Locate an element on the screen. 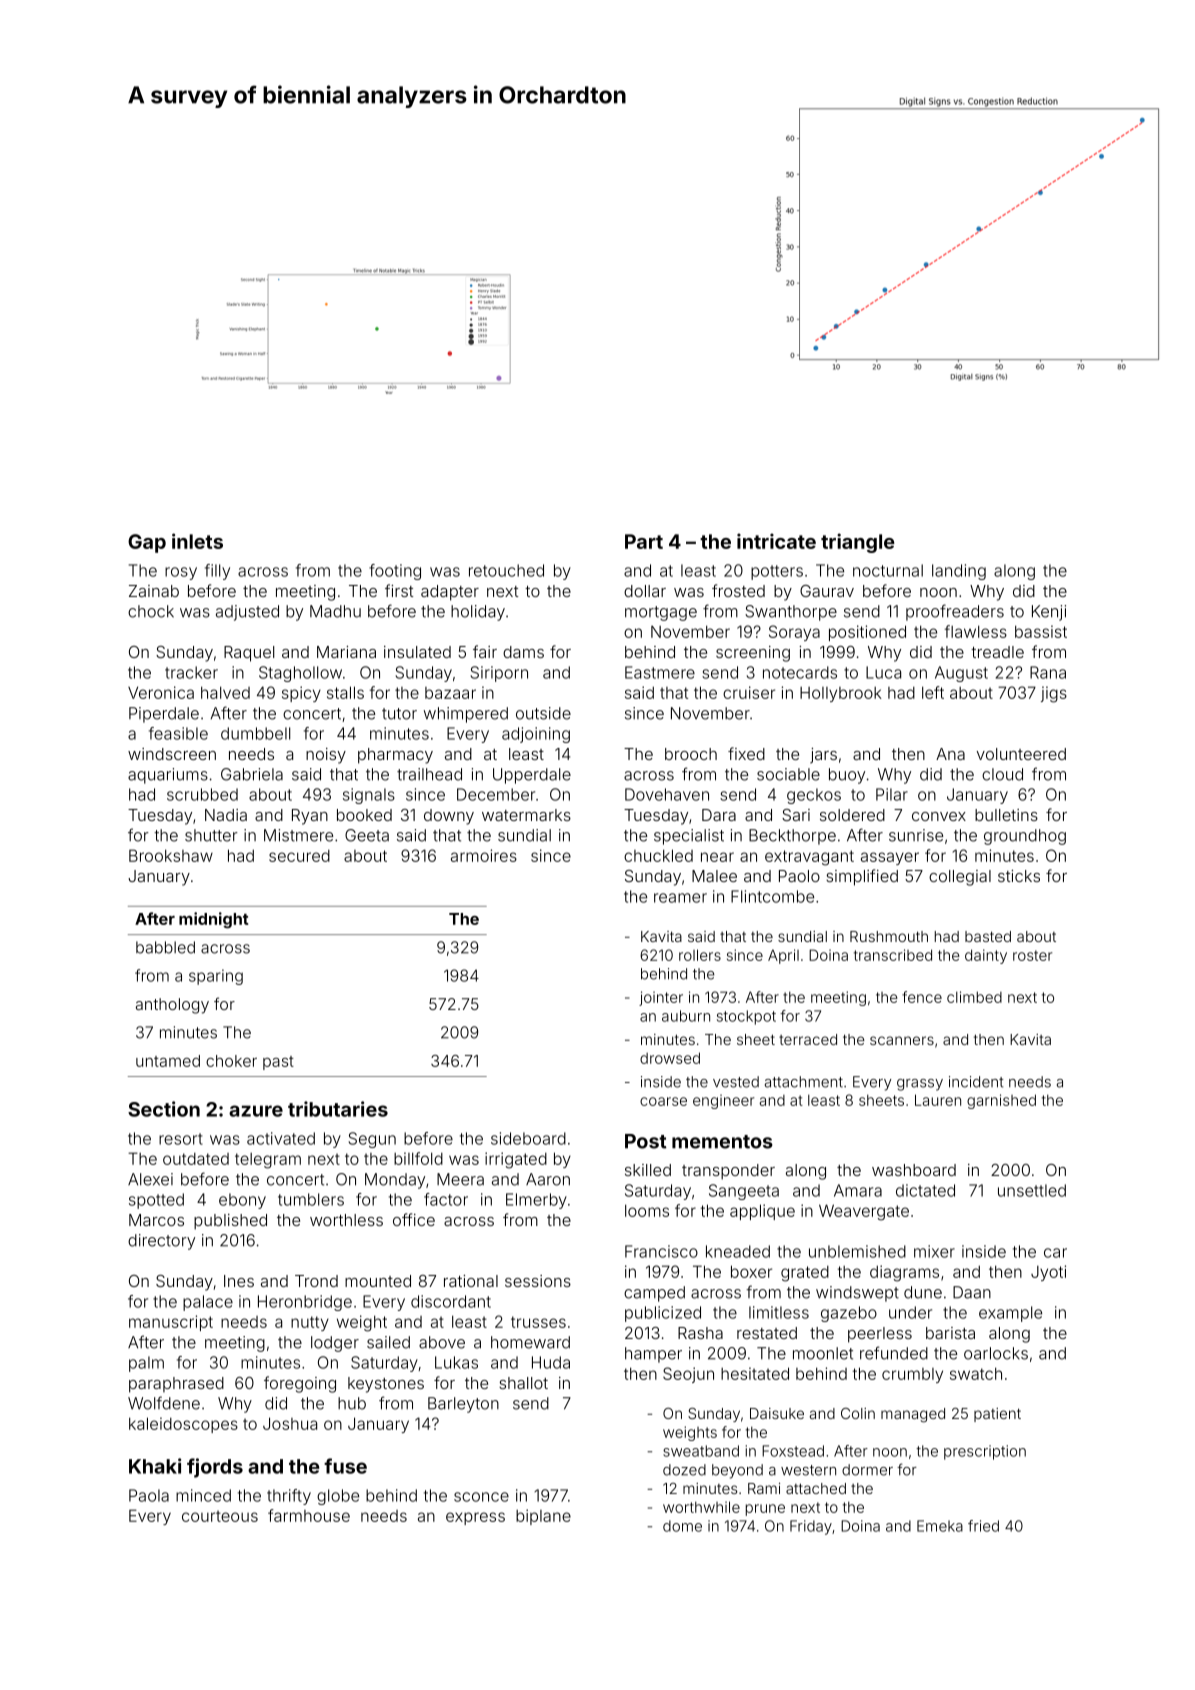 Image resolution: width=1195 pixels, height=1690 pixels. Staghollow is located at coordinates (300, 674).
